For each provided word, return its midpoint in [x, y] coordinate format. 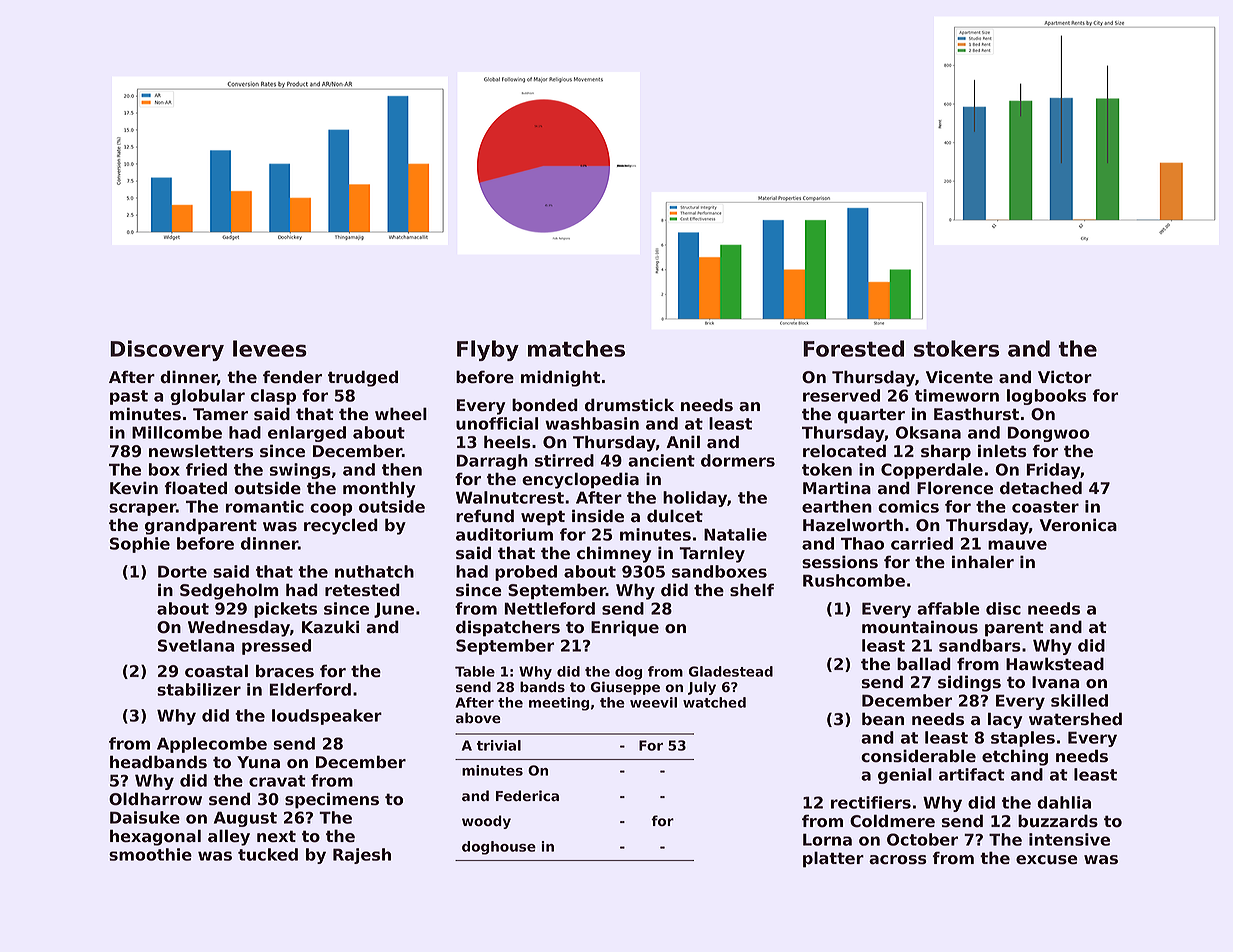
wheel [401, 414]
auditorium [504, 534]
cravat [277, 781]
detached [1041, 488]
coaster [1045, 507]
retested [362, 590]
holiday [695, 499]
